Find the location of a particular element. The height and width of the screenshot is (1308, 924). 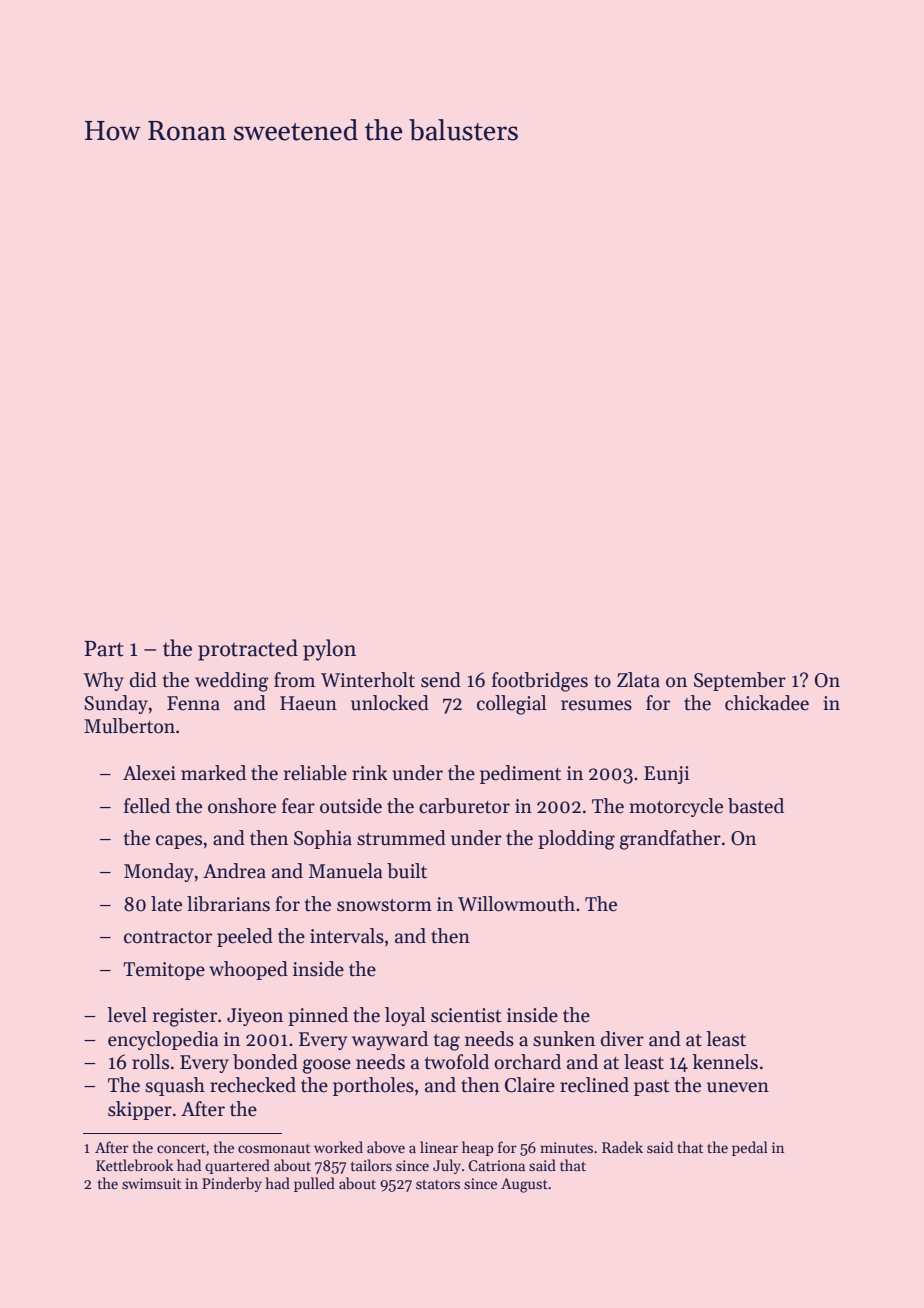

resumes is located at coordinates (596, 705).
